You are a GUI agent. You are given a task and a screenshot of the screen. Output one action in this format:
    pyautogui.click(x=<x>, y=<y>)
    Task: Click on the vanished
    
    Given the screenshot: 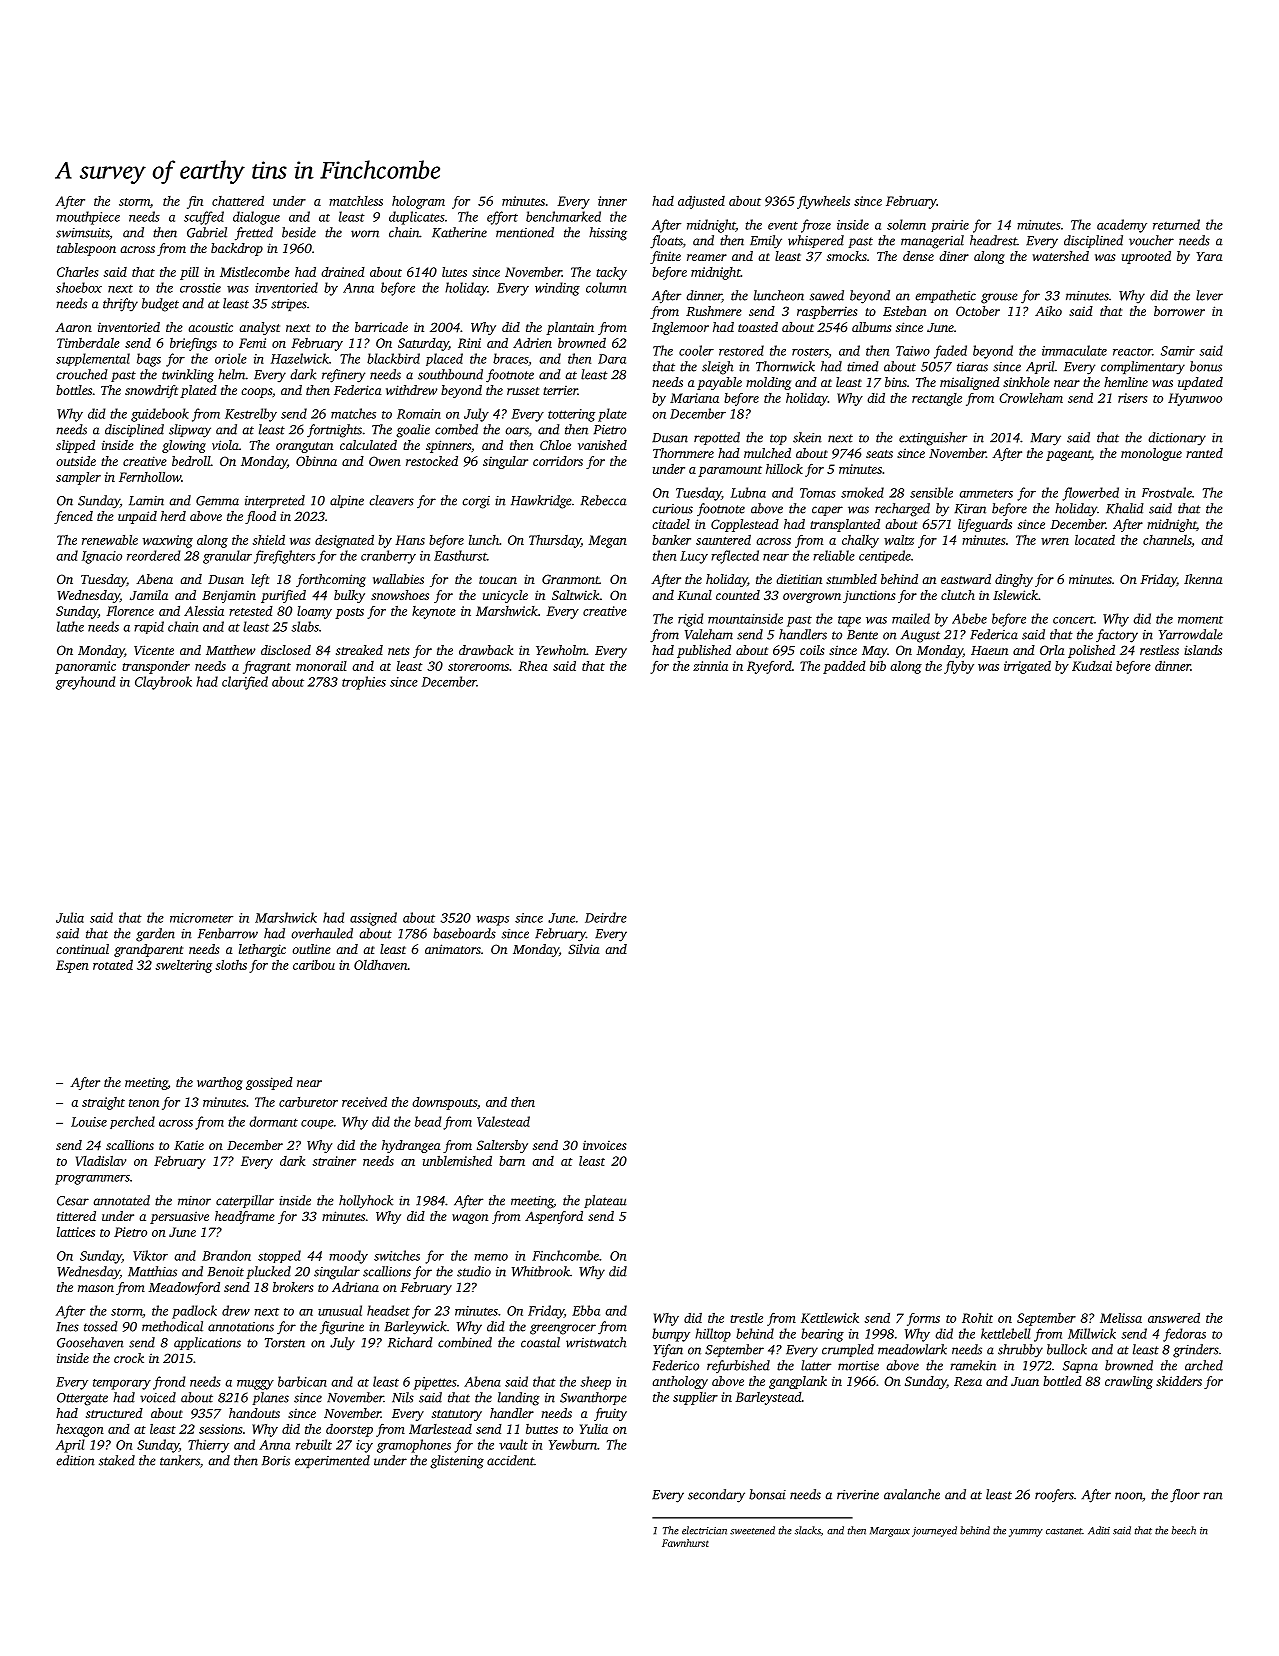 What is the action you would take?
    pyautogui.click(x=602, y=445)
